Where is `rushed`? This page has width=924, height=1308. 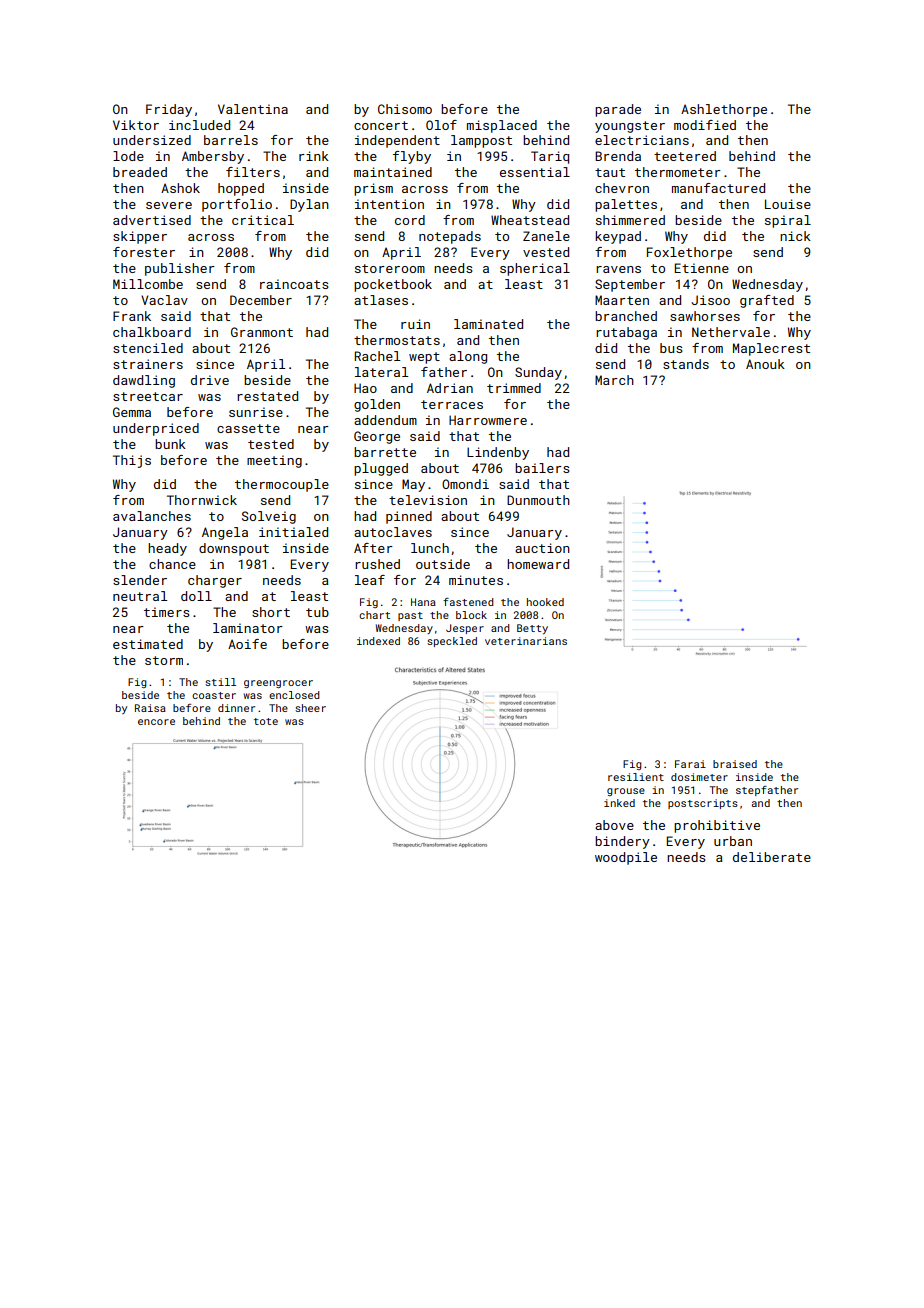 rushed is located at coordinates (377, 564).
